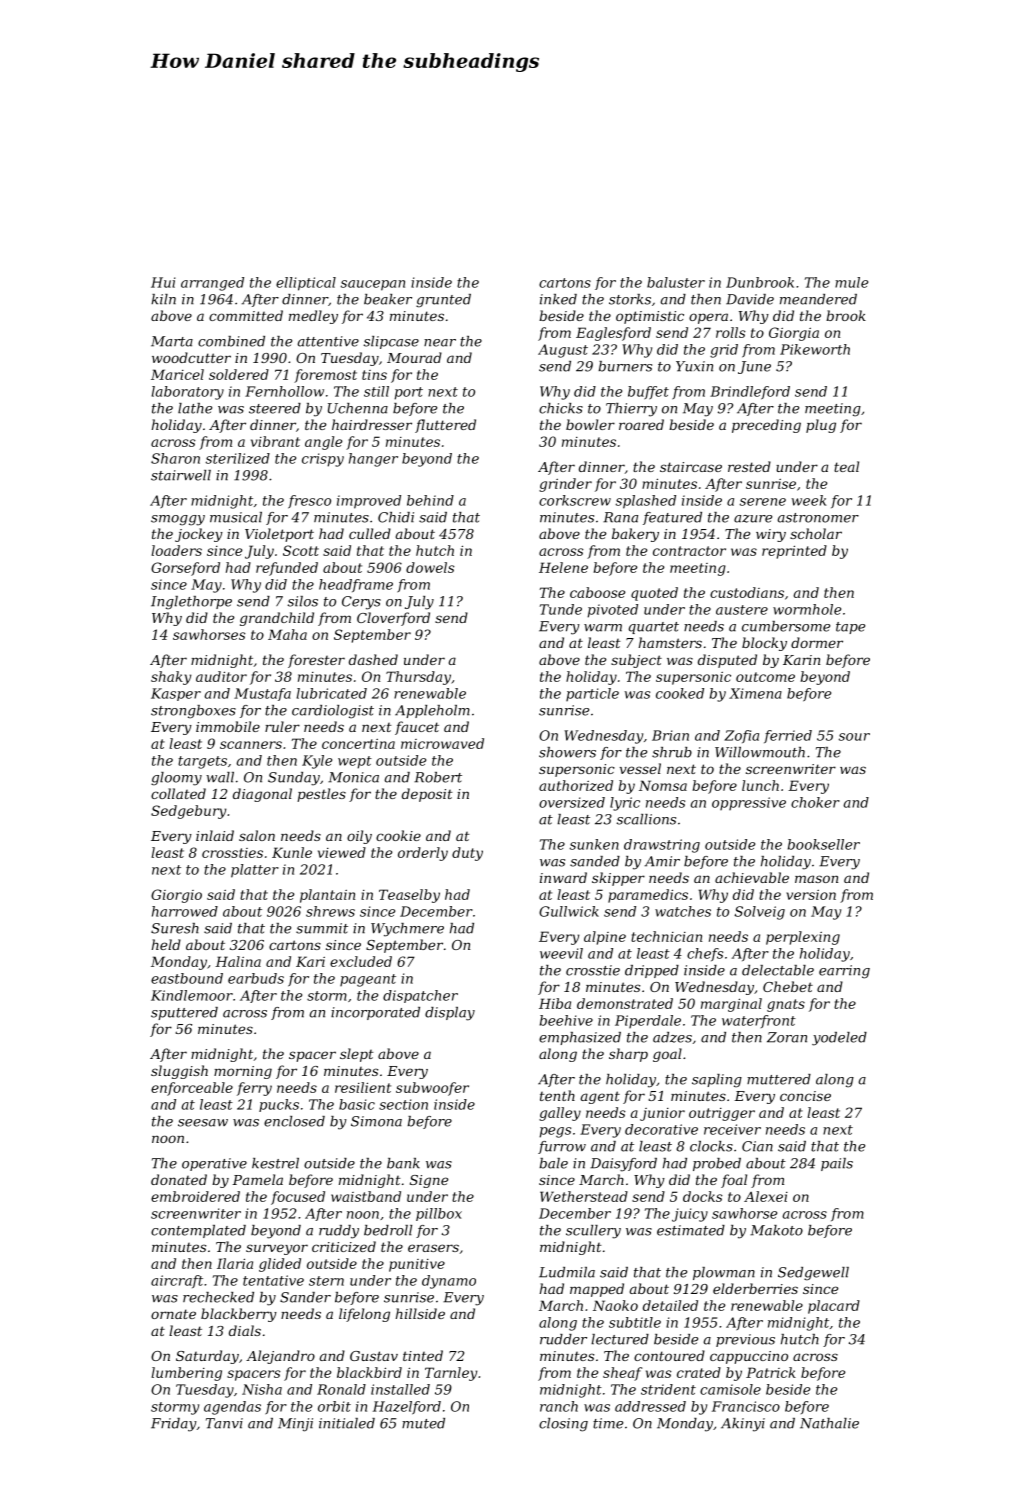 This page has height=1485, width=1026. I want to click on yodeled, so click(839, 1039).
